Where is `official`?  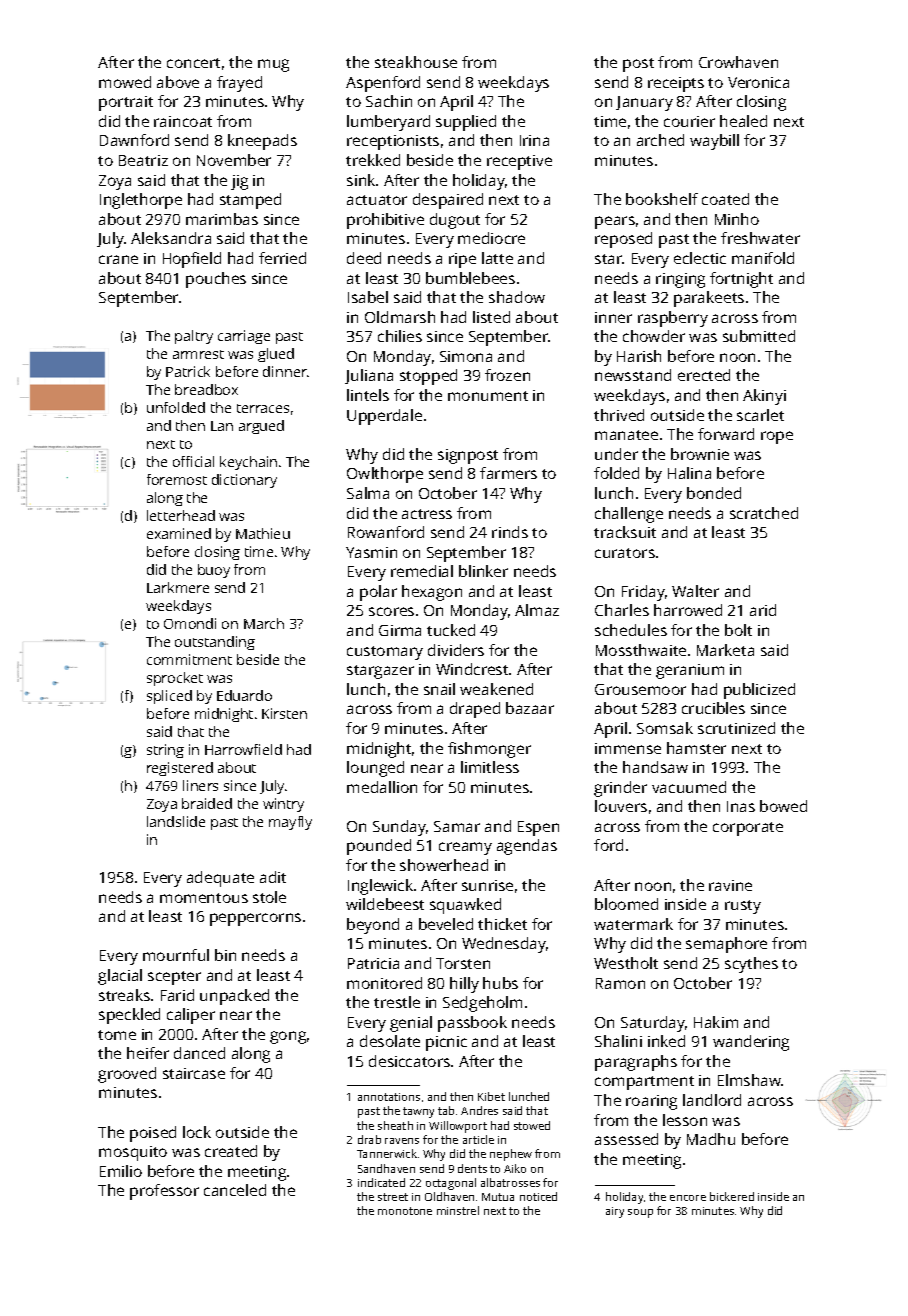
official is located at coordinates (193, 461).
